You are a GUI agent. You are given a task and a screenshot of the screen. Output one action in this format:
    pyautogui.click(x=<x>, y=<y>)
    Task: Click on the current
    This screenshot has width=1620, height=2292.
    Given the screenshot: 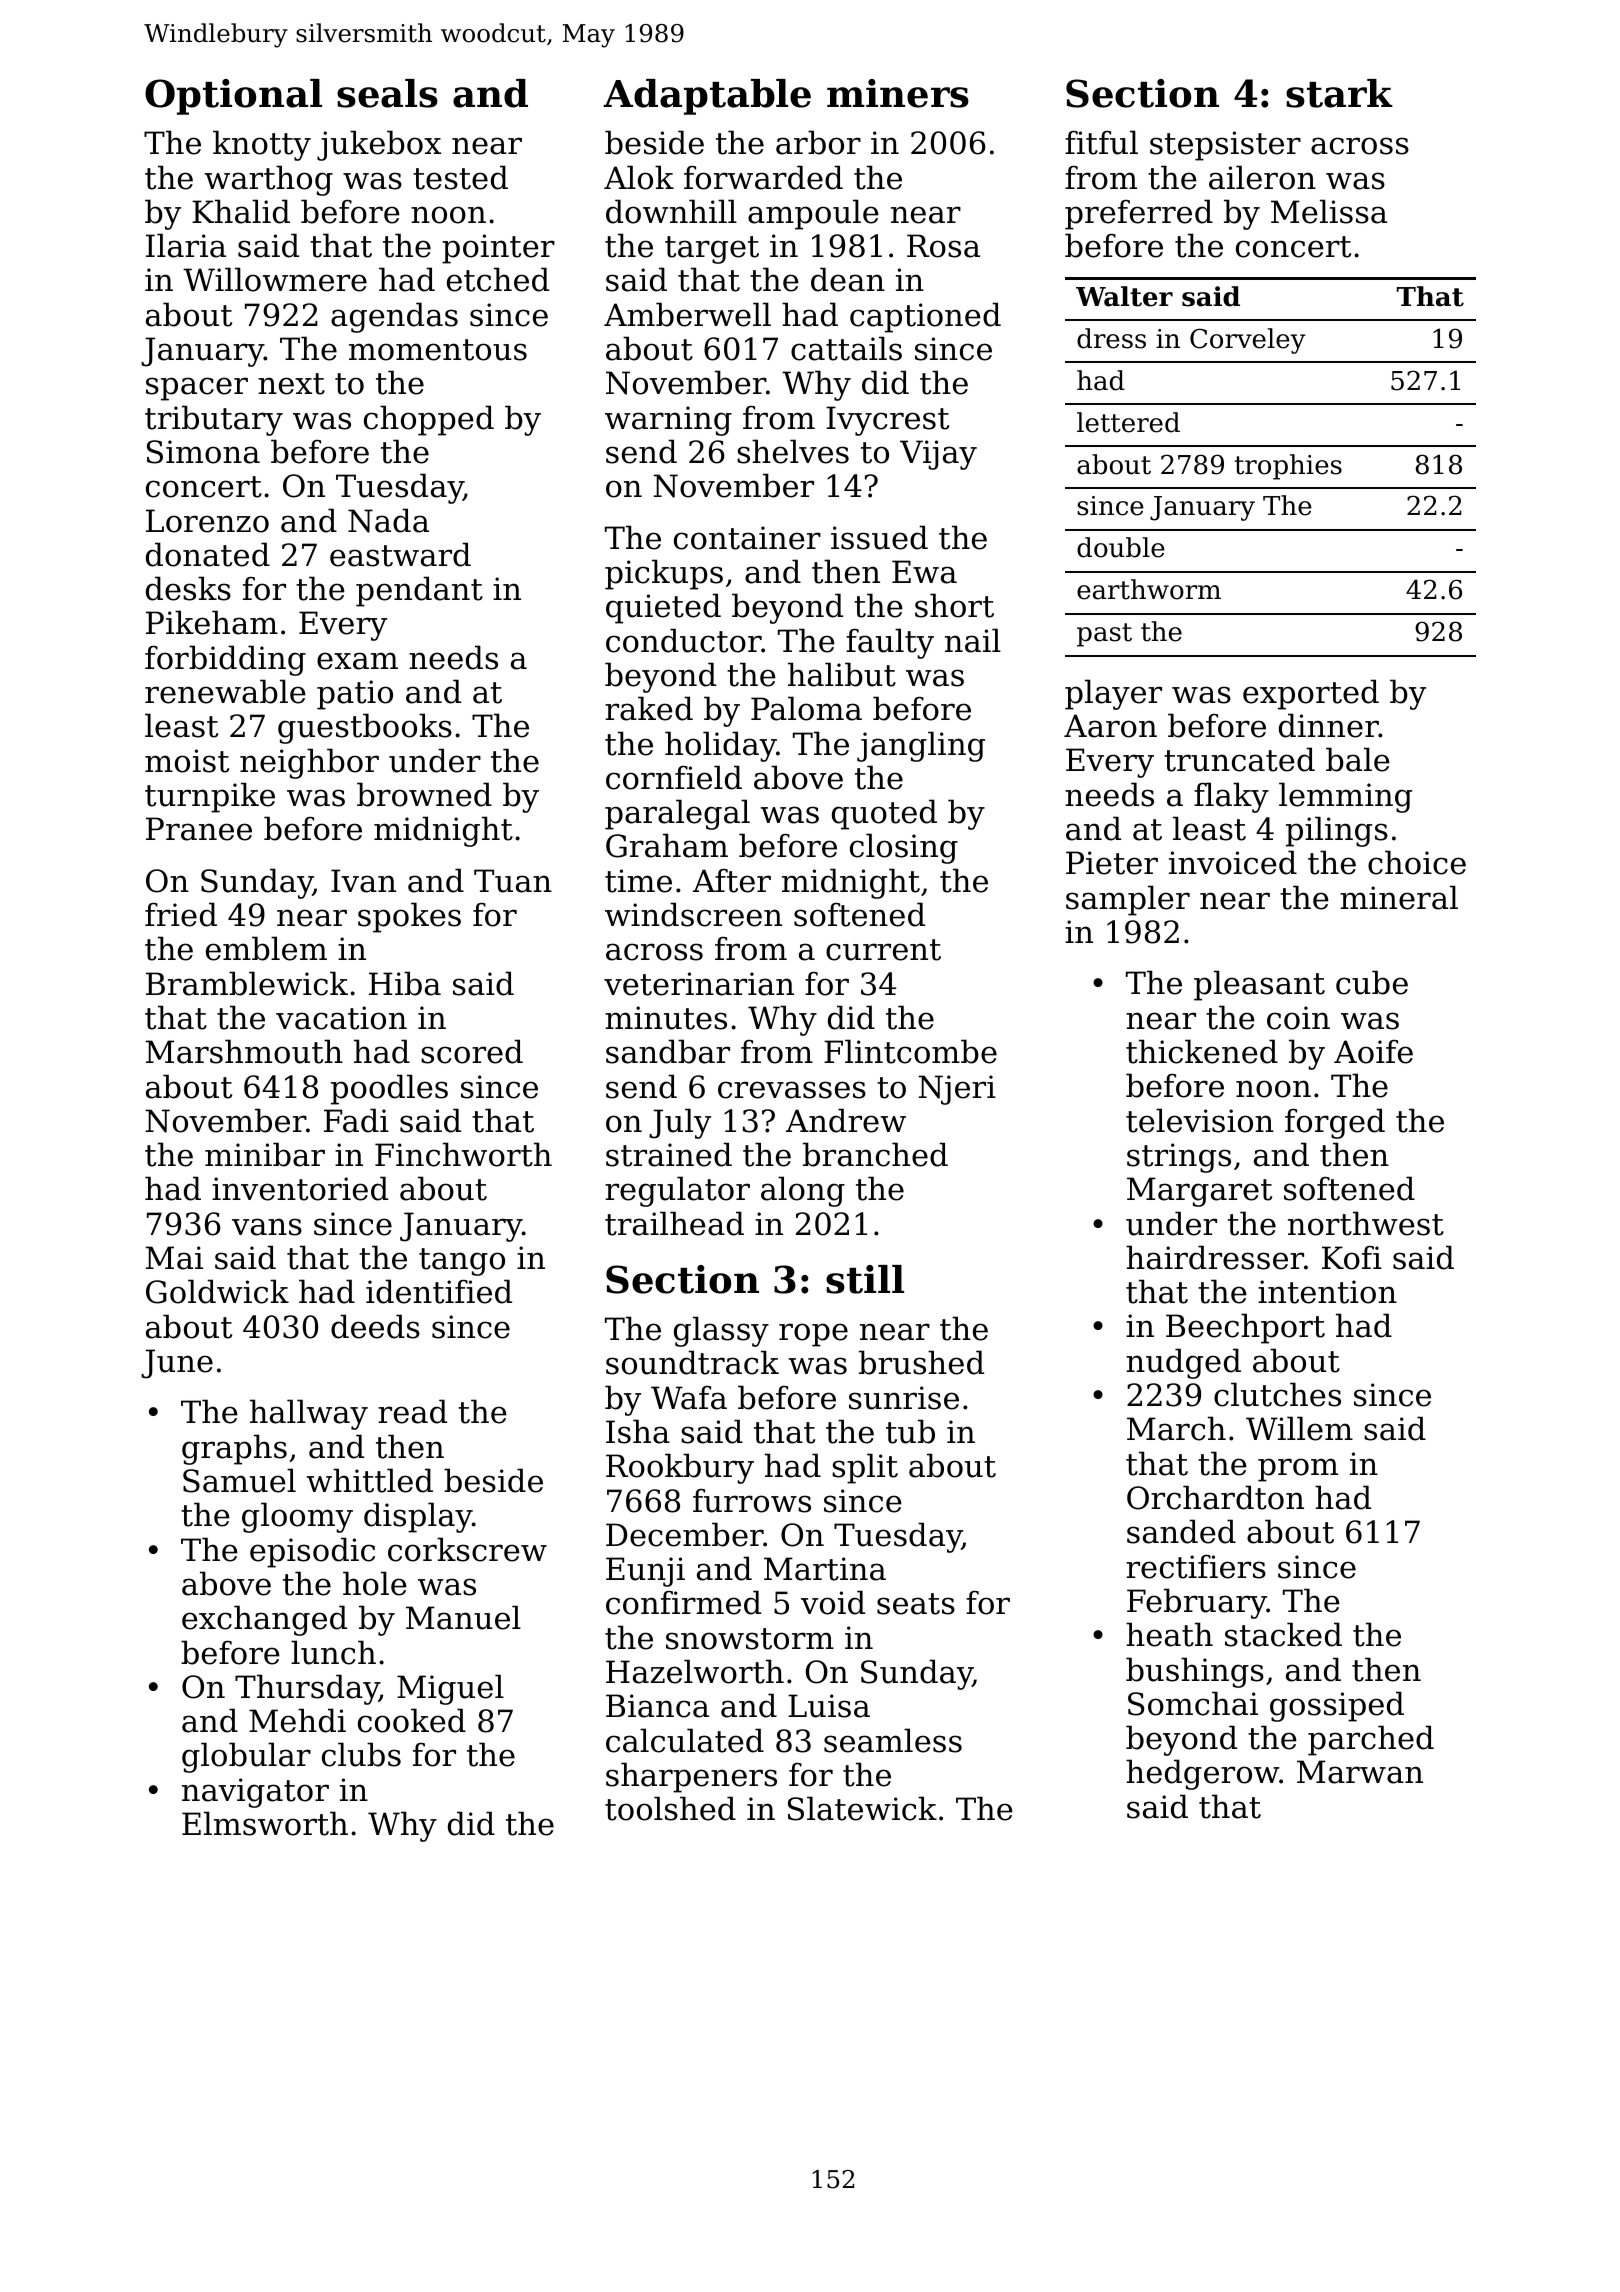 What is the action you would take?
    pyautogui.click(x=883, y=950)
